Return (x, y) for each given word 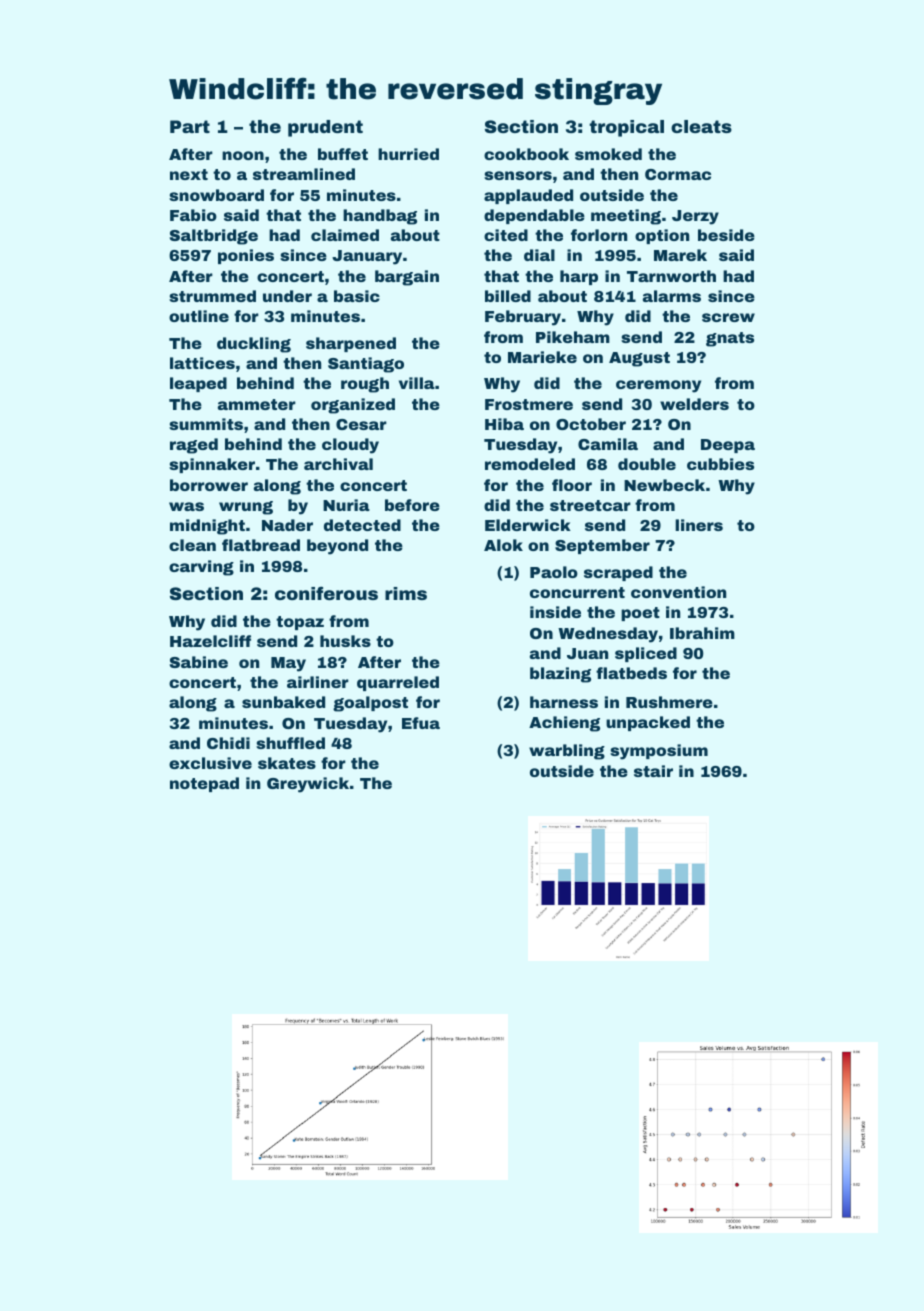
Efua (421, 723)
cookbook (526, 154)
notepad (204, 784)
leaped (198, 384)
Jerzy (695, 217)
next (189, 174)
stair (653, 771)
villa (417, 383)
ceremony (658, 386)
